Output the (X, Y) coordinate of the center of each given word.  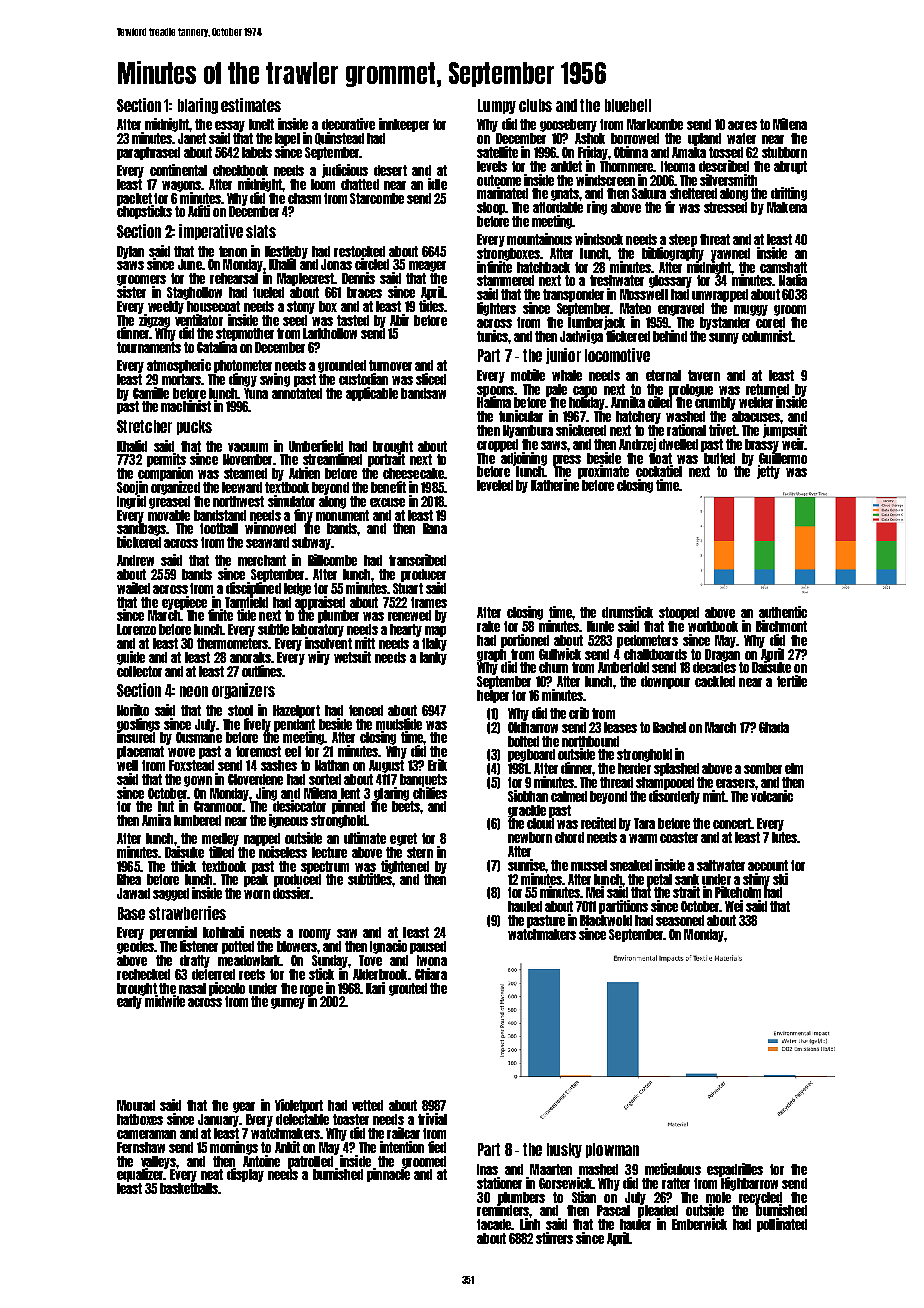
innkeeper (404, 125)
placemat (140, 752)
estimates (251, 105)
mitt (365, 643)
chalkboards (655, 654)
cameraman (146, 1134)
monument (342, 515)
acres (742, 125)
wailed (133, 588)
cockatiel (659, 471)
